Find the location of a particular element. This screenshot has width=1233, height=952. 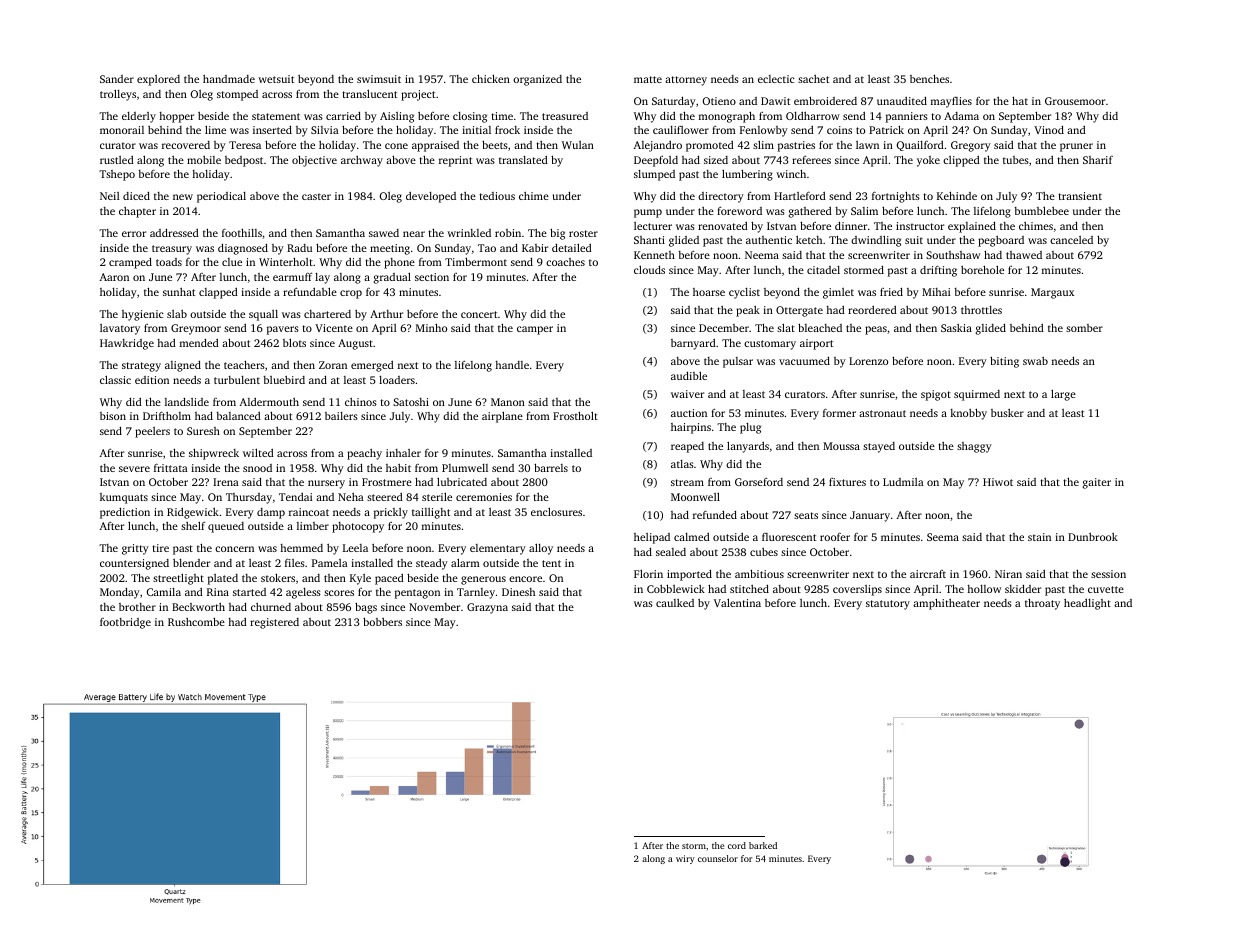

barnyard is located at coordinates (693, 344).
